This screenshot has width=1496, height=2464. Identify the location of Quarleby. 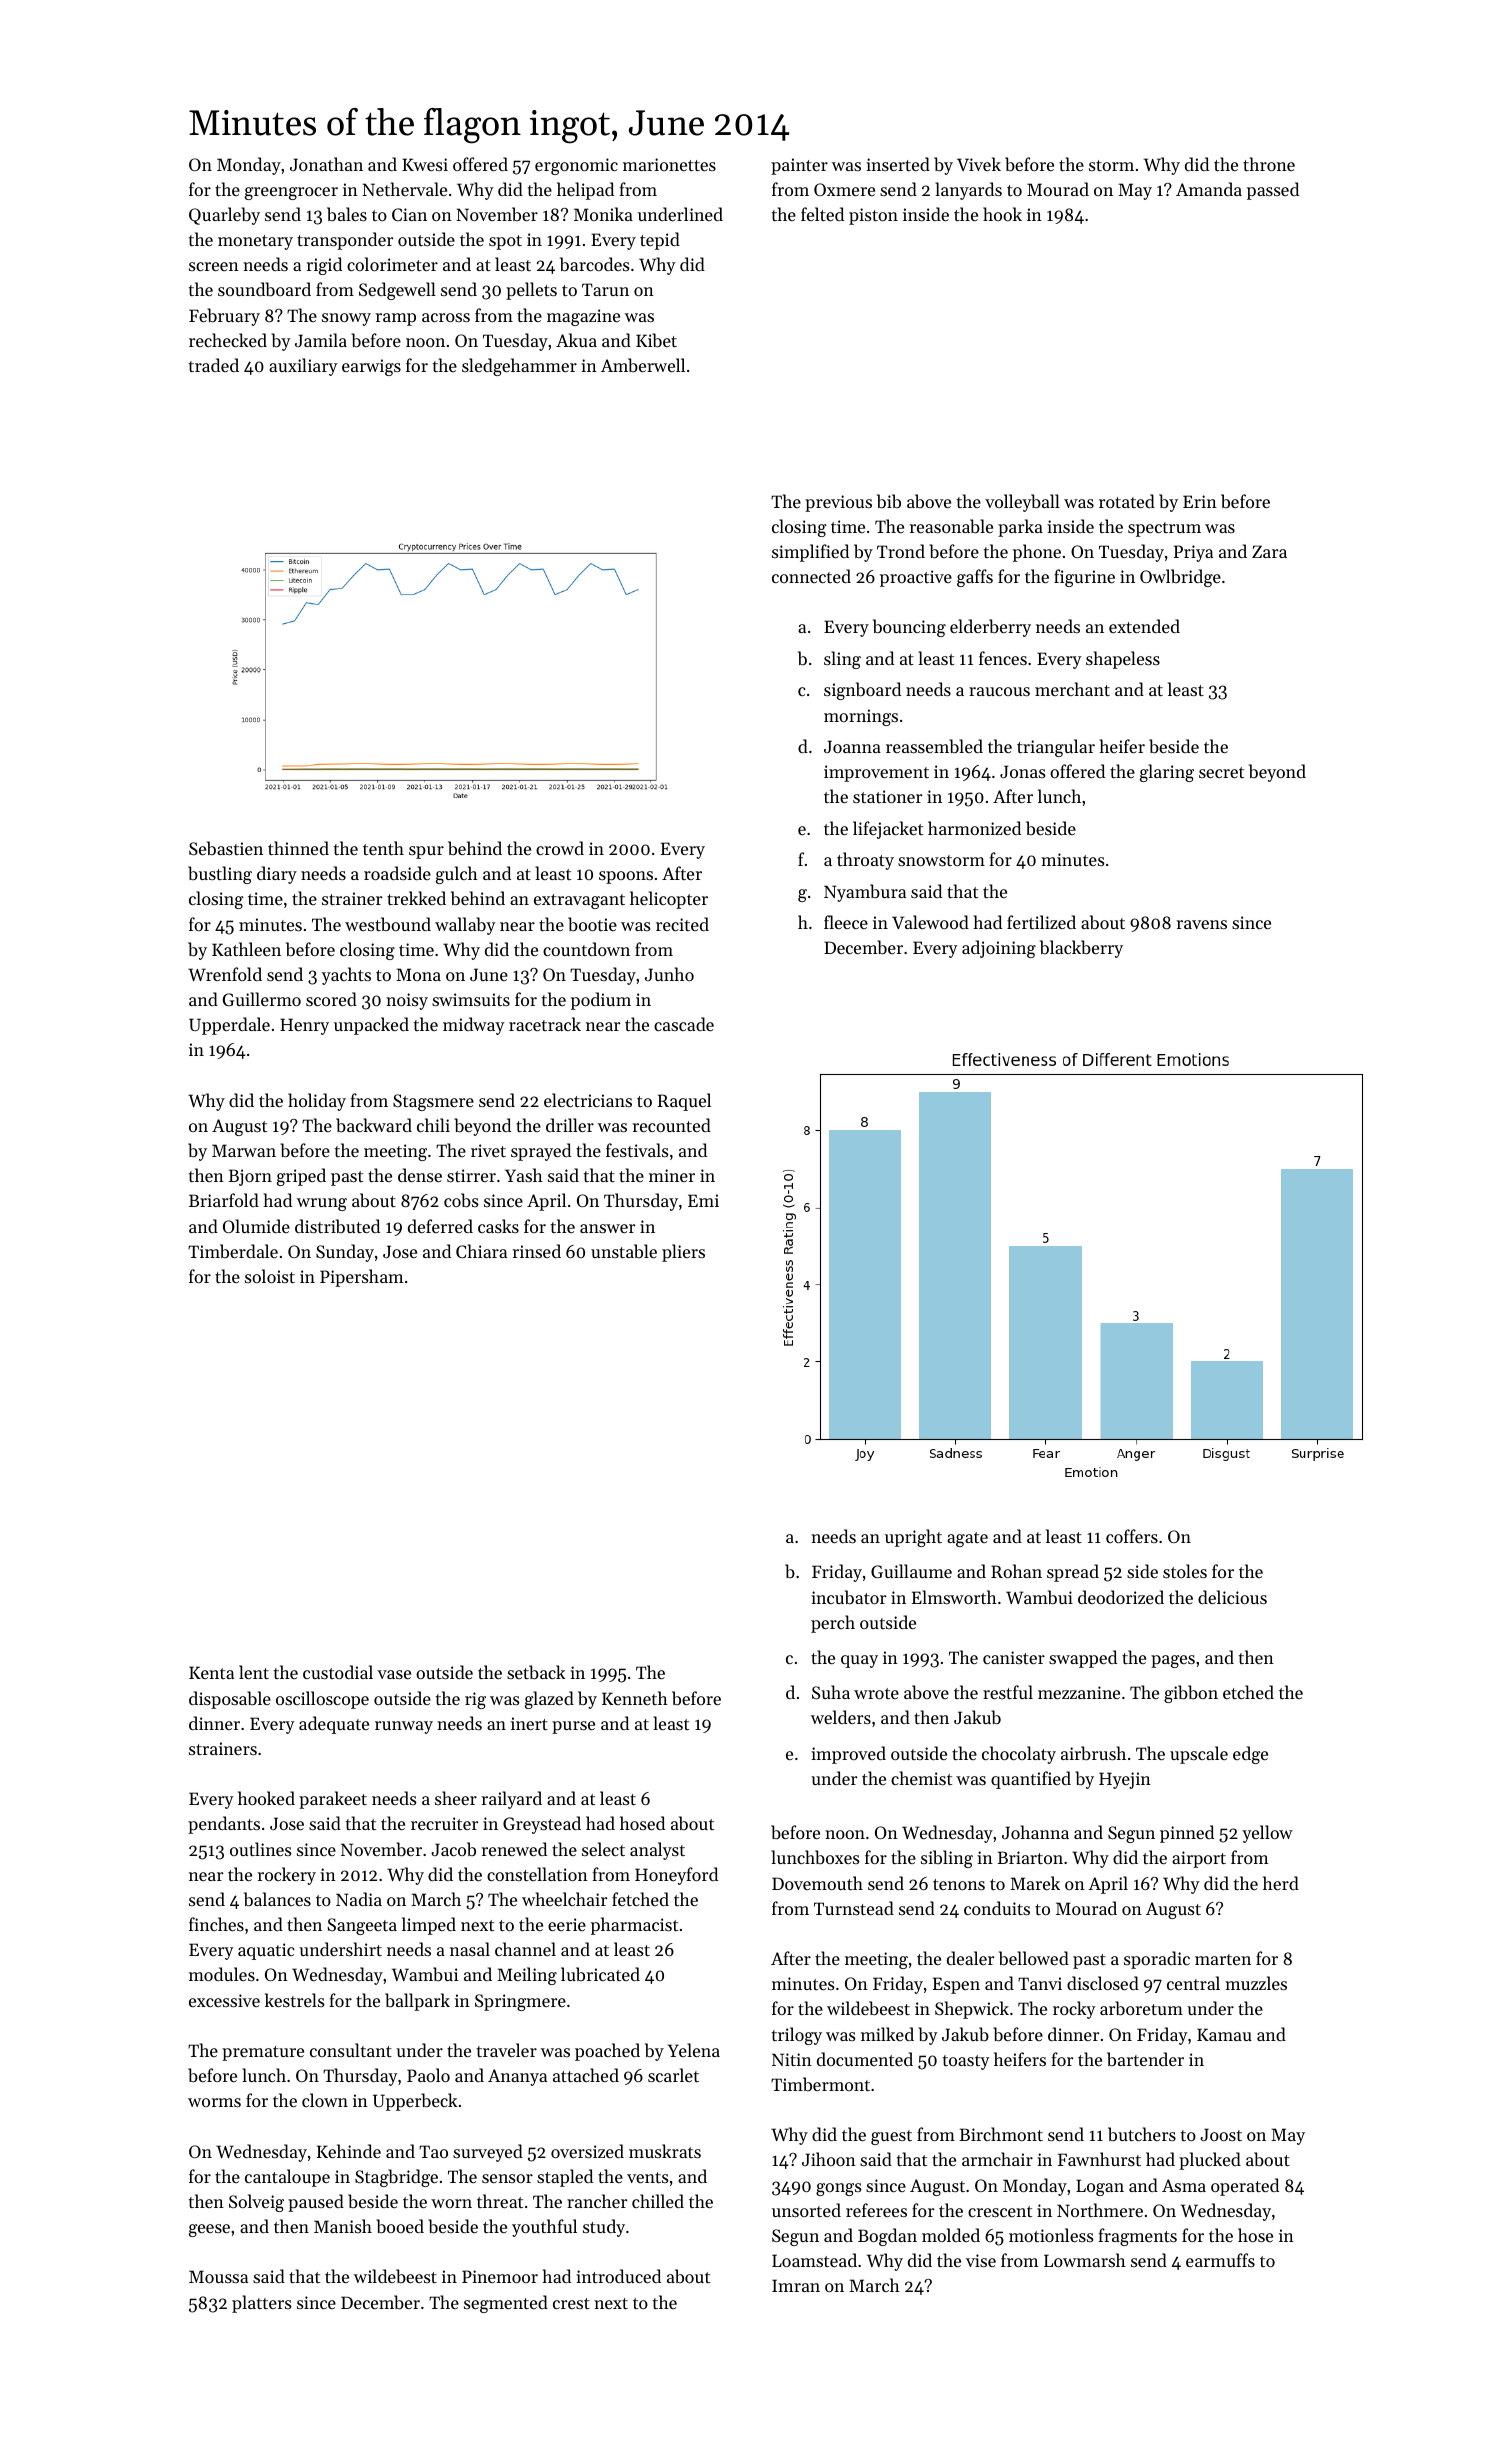
(224, 216).
